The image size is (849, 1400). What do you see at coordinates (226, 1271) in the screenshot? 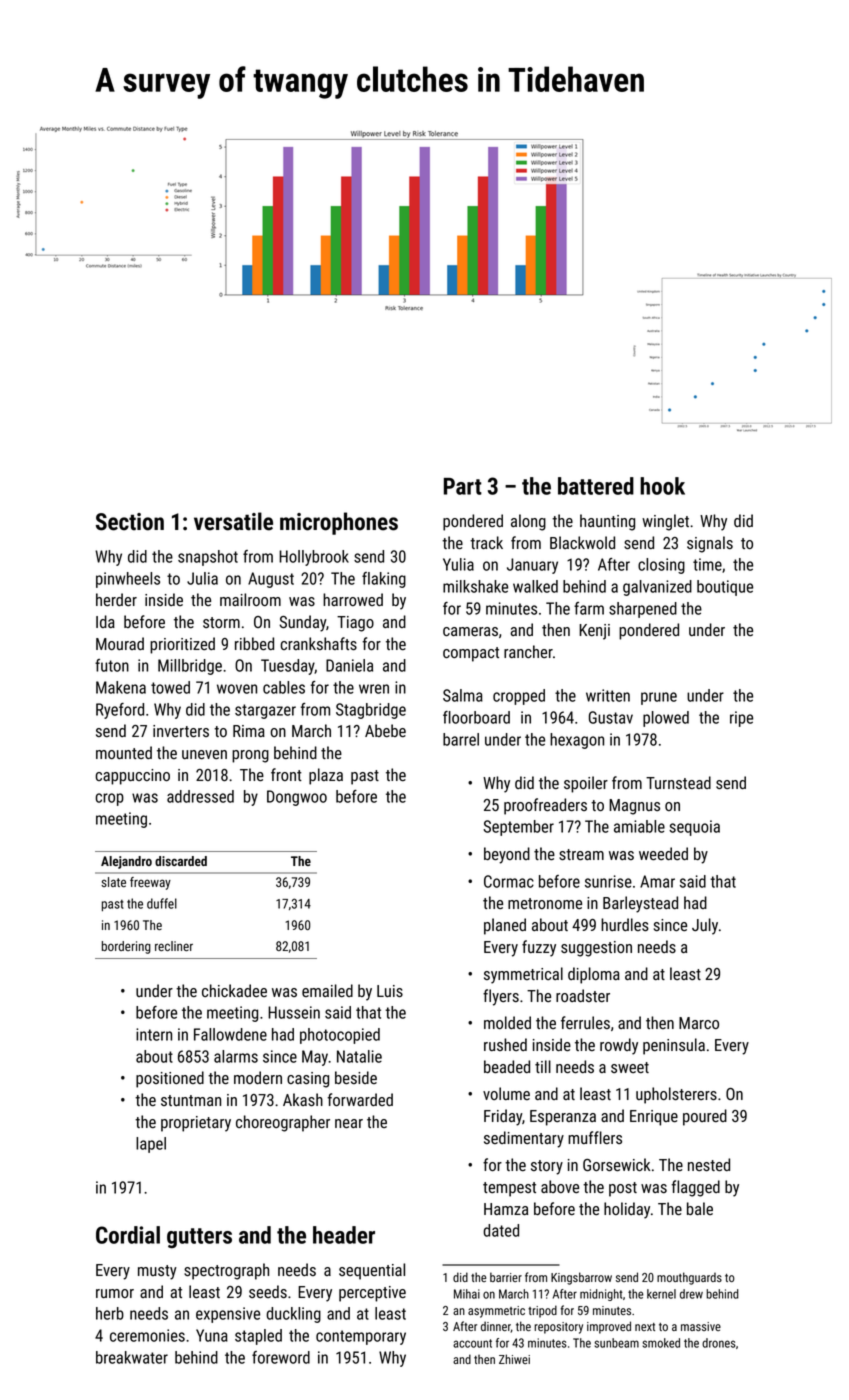
I see `spectrograph` at bounding box center [226, 1271].
